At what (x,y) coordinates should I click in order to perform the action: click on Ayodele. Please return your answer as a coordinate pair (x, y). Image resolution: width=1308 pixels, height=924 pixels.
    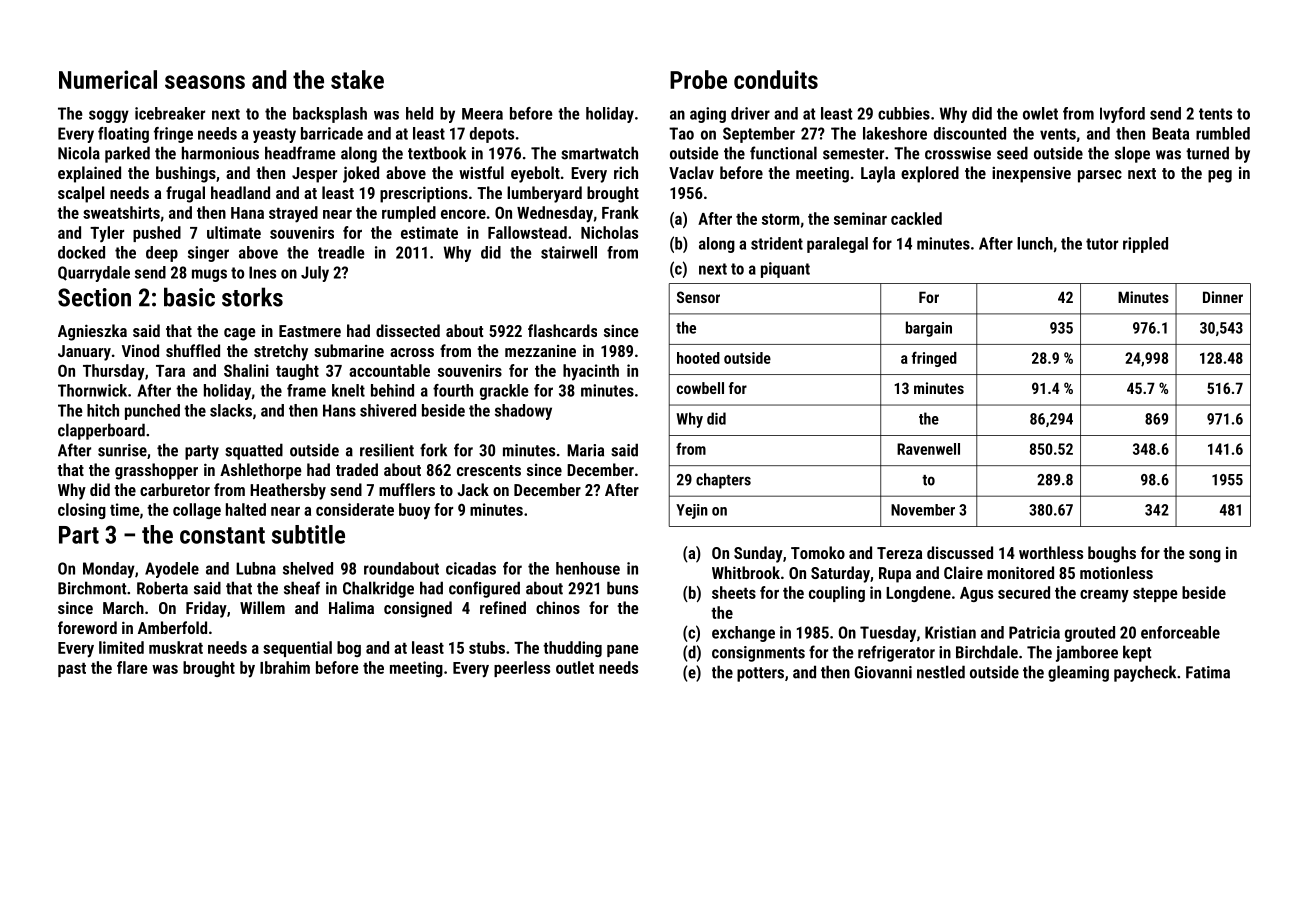
    Looking at the image, I should click on (172, 570).
